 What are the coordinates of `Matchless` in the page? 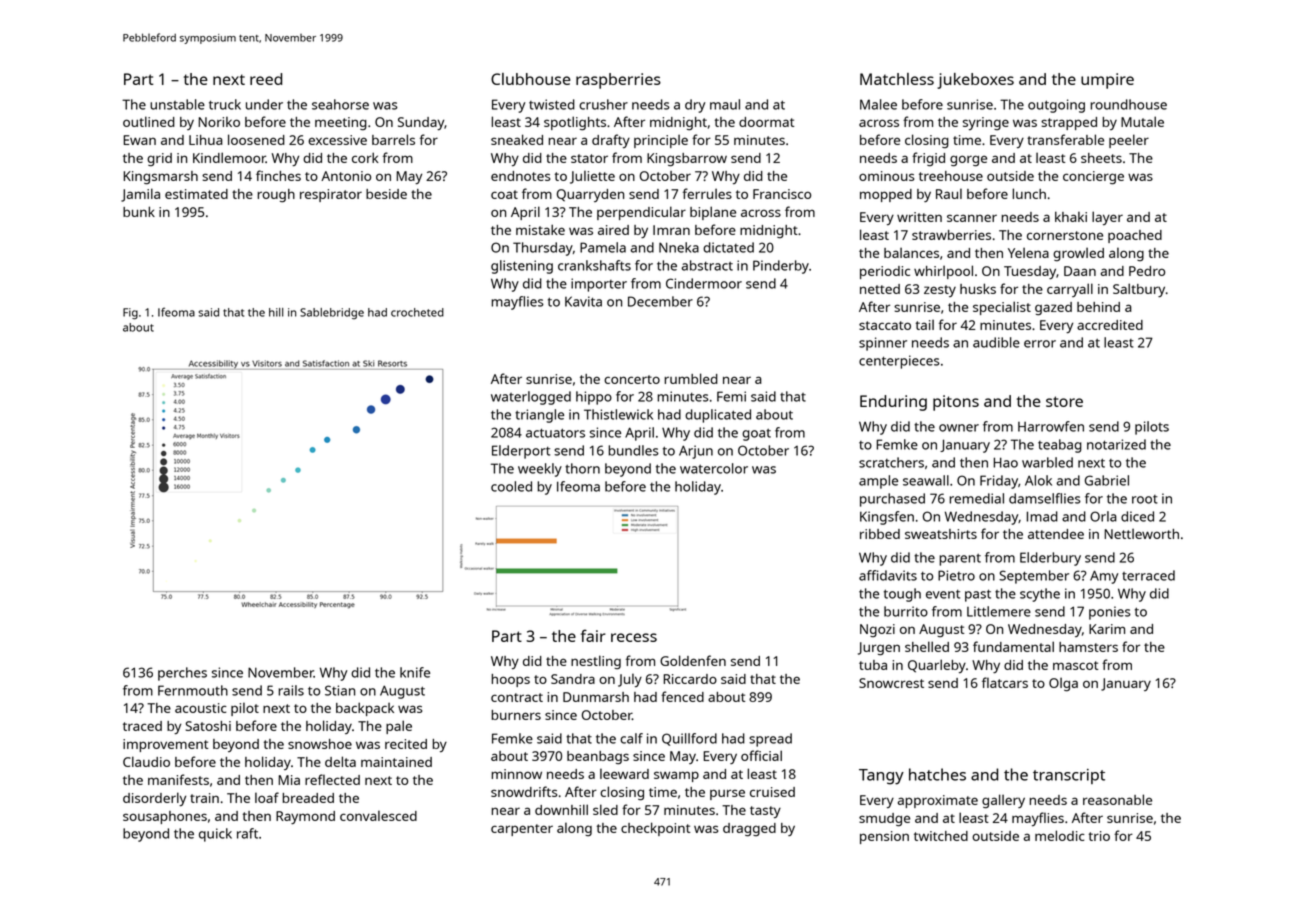 It's located at (897, 79).
